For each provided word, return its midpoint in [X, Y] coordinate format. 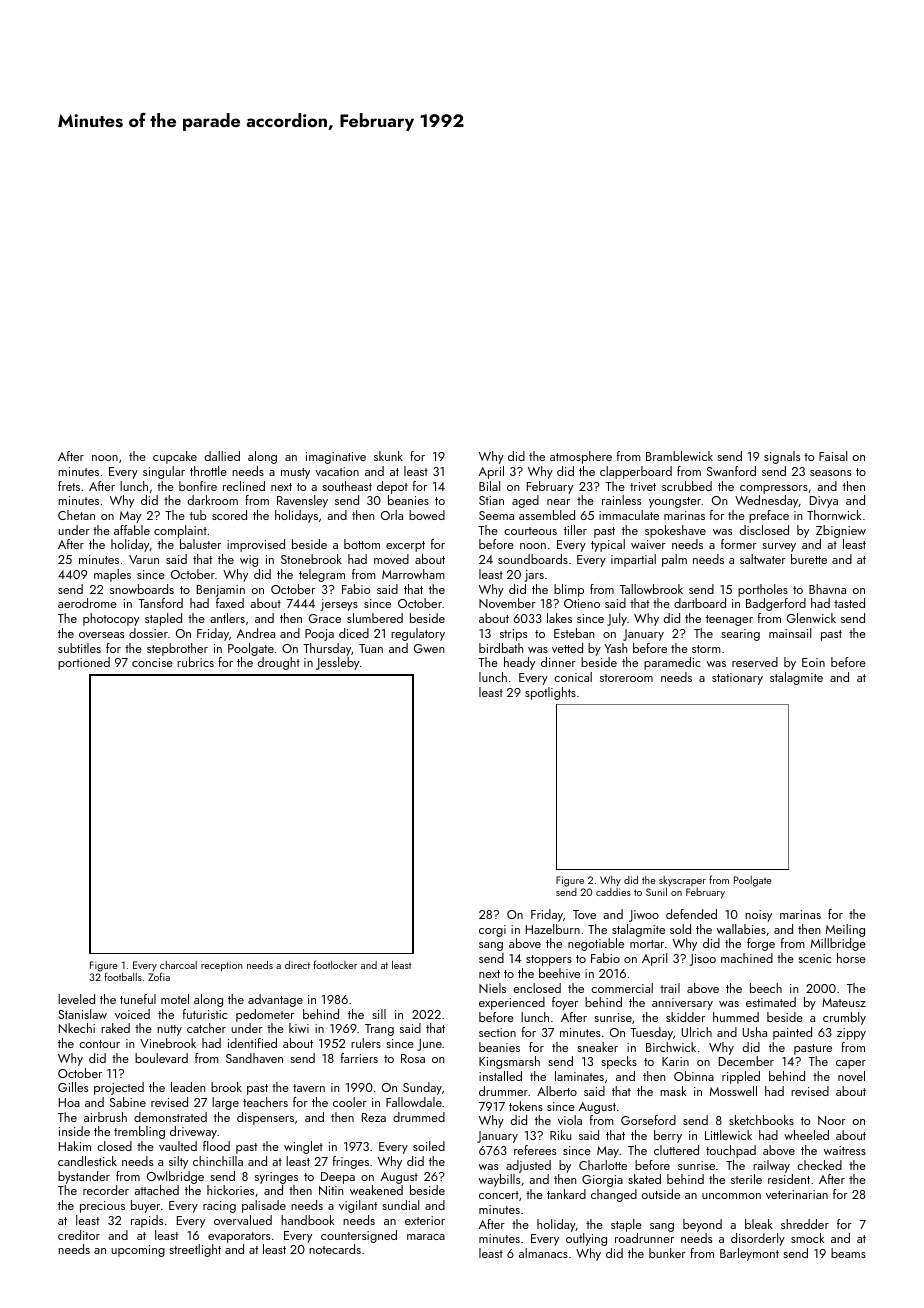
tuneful [138, 999]
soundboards [533, 559]
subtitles [79, 648]
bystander [84, 1177]
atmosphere [581, 457]
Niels [492, 988]
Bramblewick [679, 456]
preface [769, 516]
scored [229, 515]
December [746, 1061]
